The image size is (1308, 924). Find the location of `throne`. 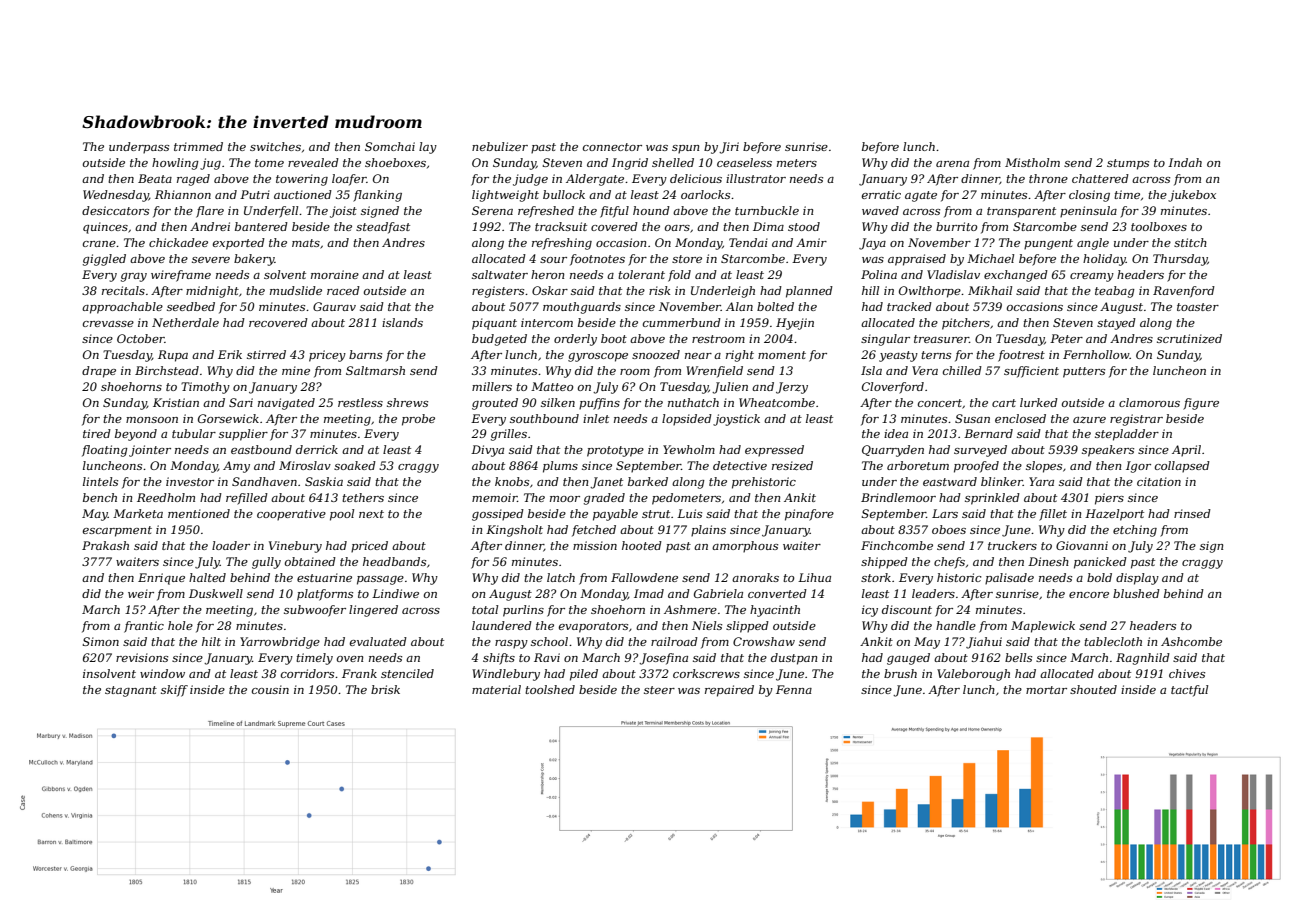

throne is located at coordinates (1048, 178).
